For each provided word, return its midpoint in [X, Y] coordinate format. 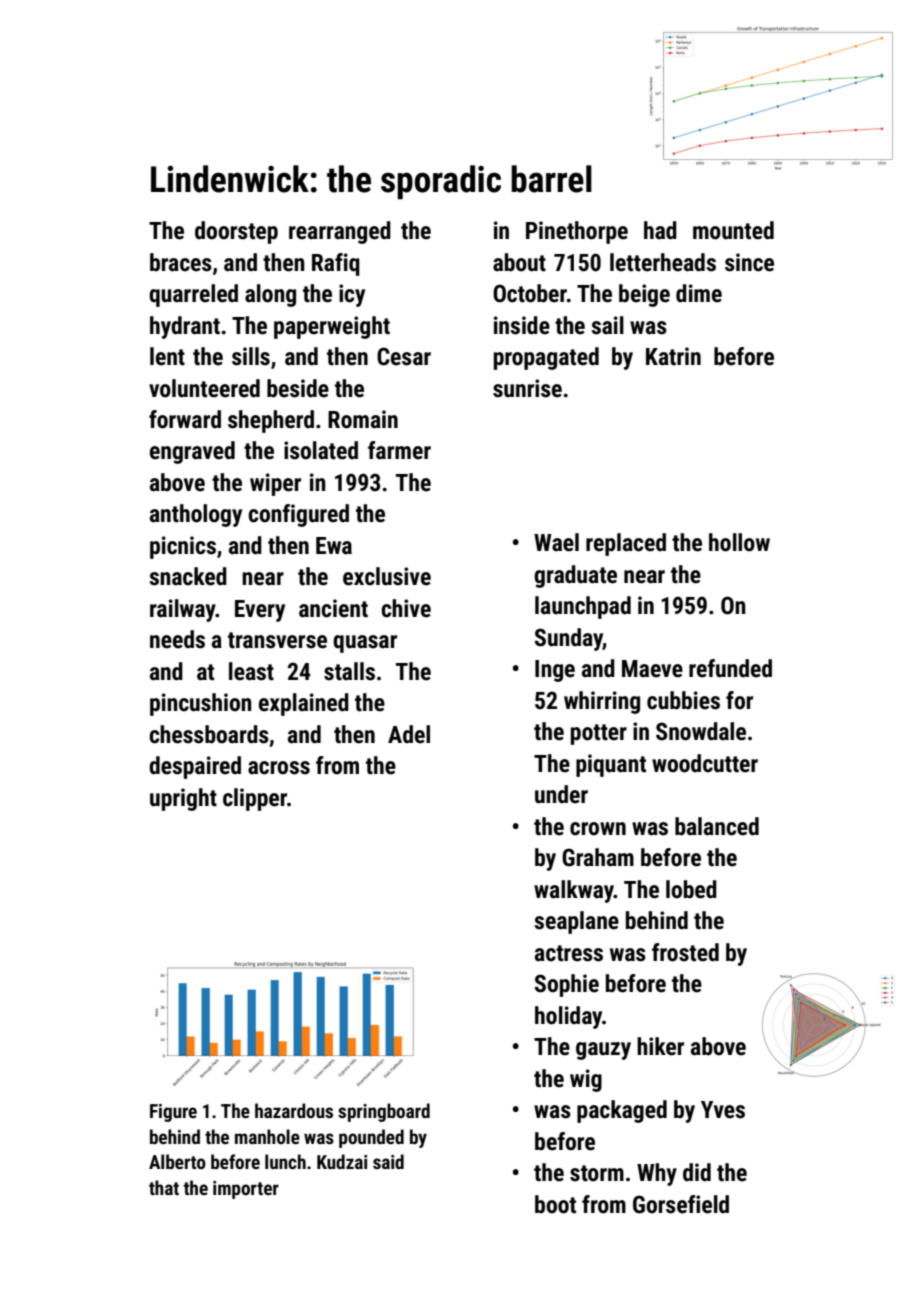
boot [555, 1204]
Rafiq [336, 264]
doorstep [236, 232]
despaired [195, 767]
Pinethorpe [577, 232]
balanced [717, 826]
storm [597, 1173]
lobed [691, 889]
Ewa [334, 546]
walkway [574, 891]
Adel [409, 734]
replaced [626, 544]
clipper [255, 799]
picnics [183, 547]
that [164, 1187]
